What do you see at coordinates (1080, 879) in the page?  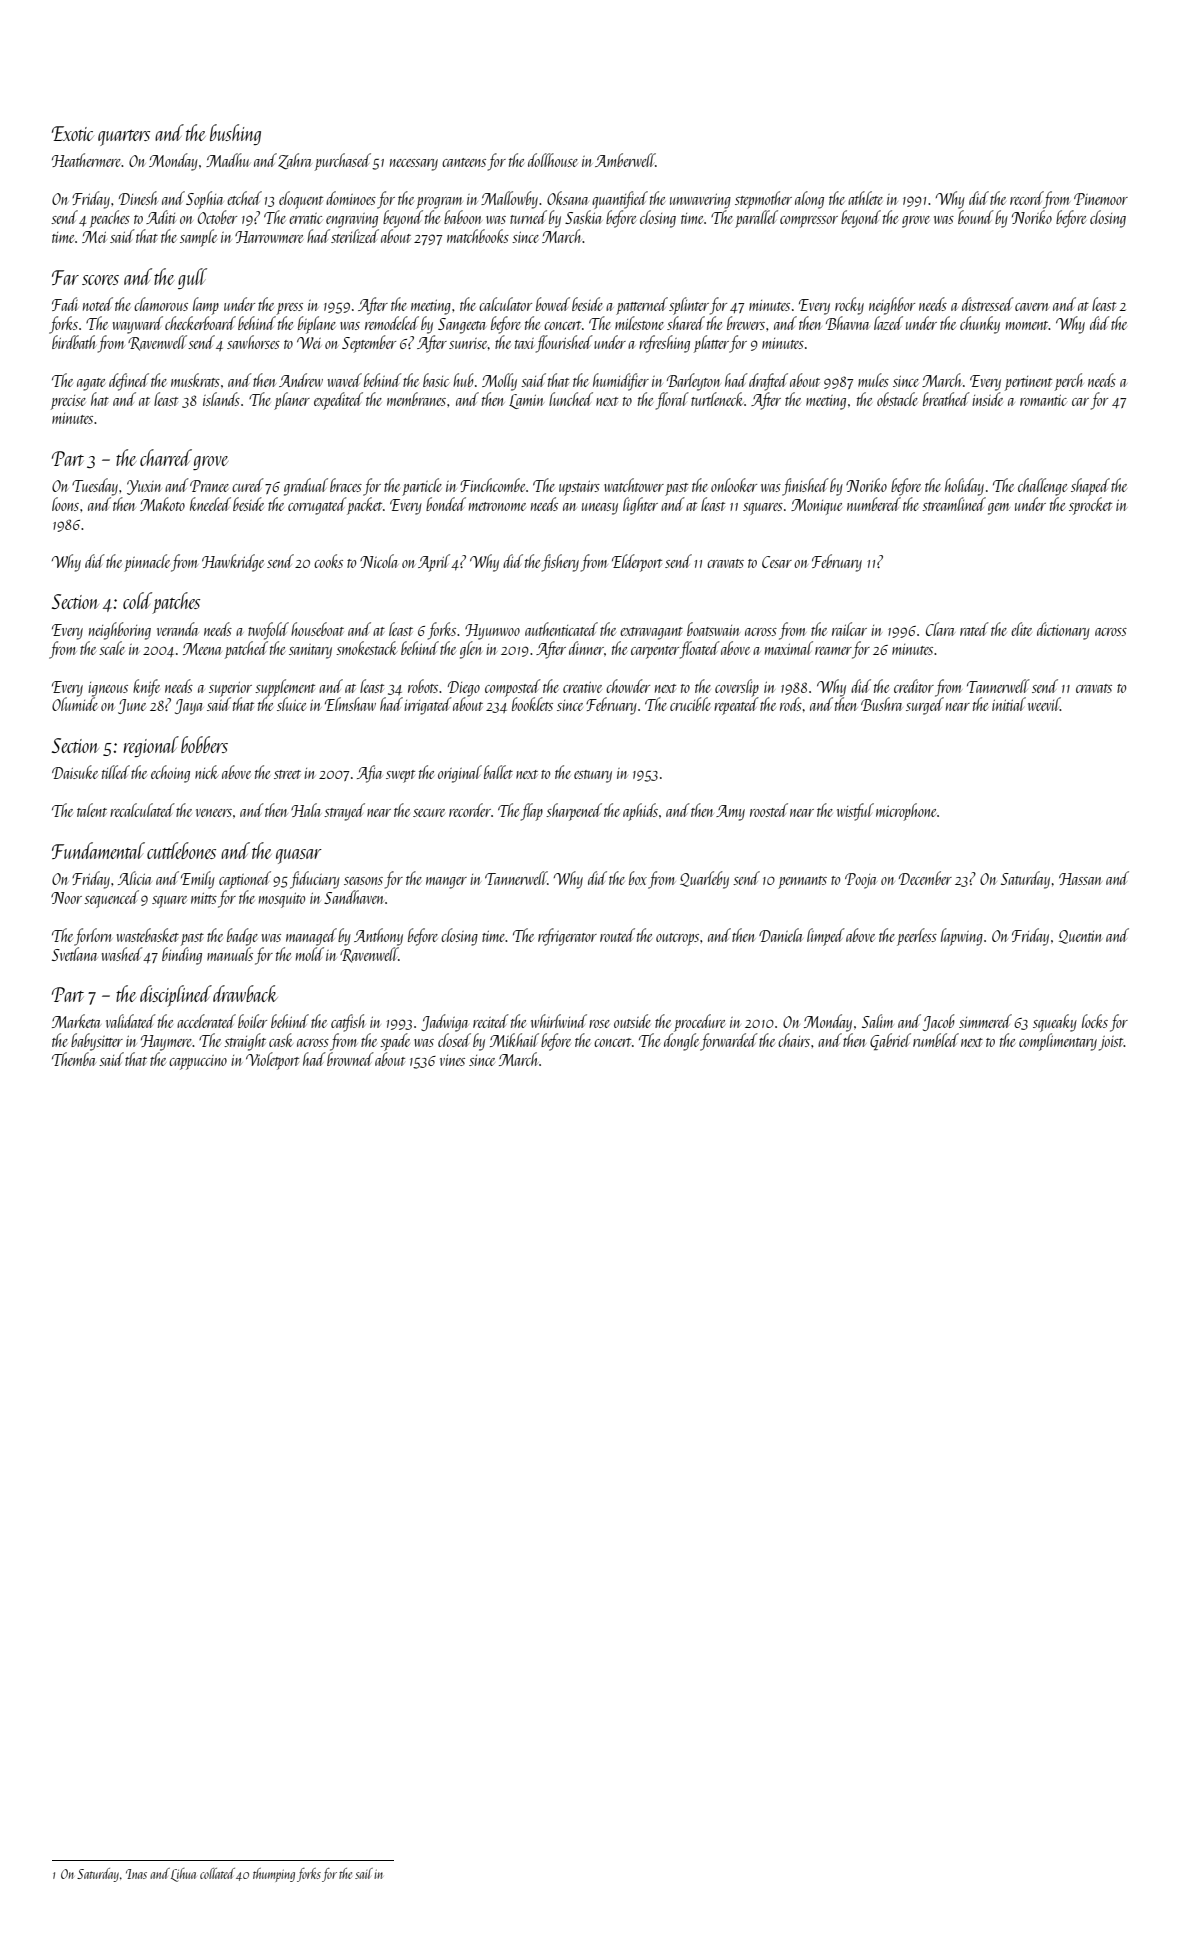 I see `Hassan` at bounding box center [1080, 879].
